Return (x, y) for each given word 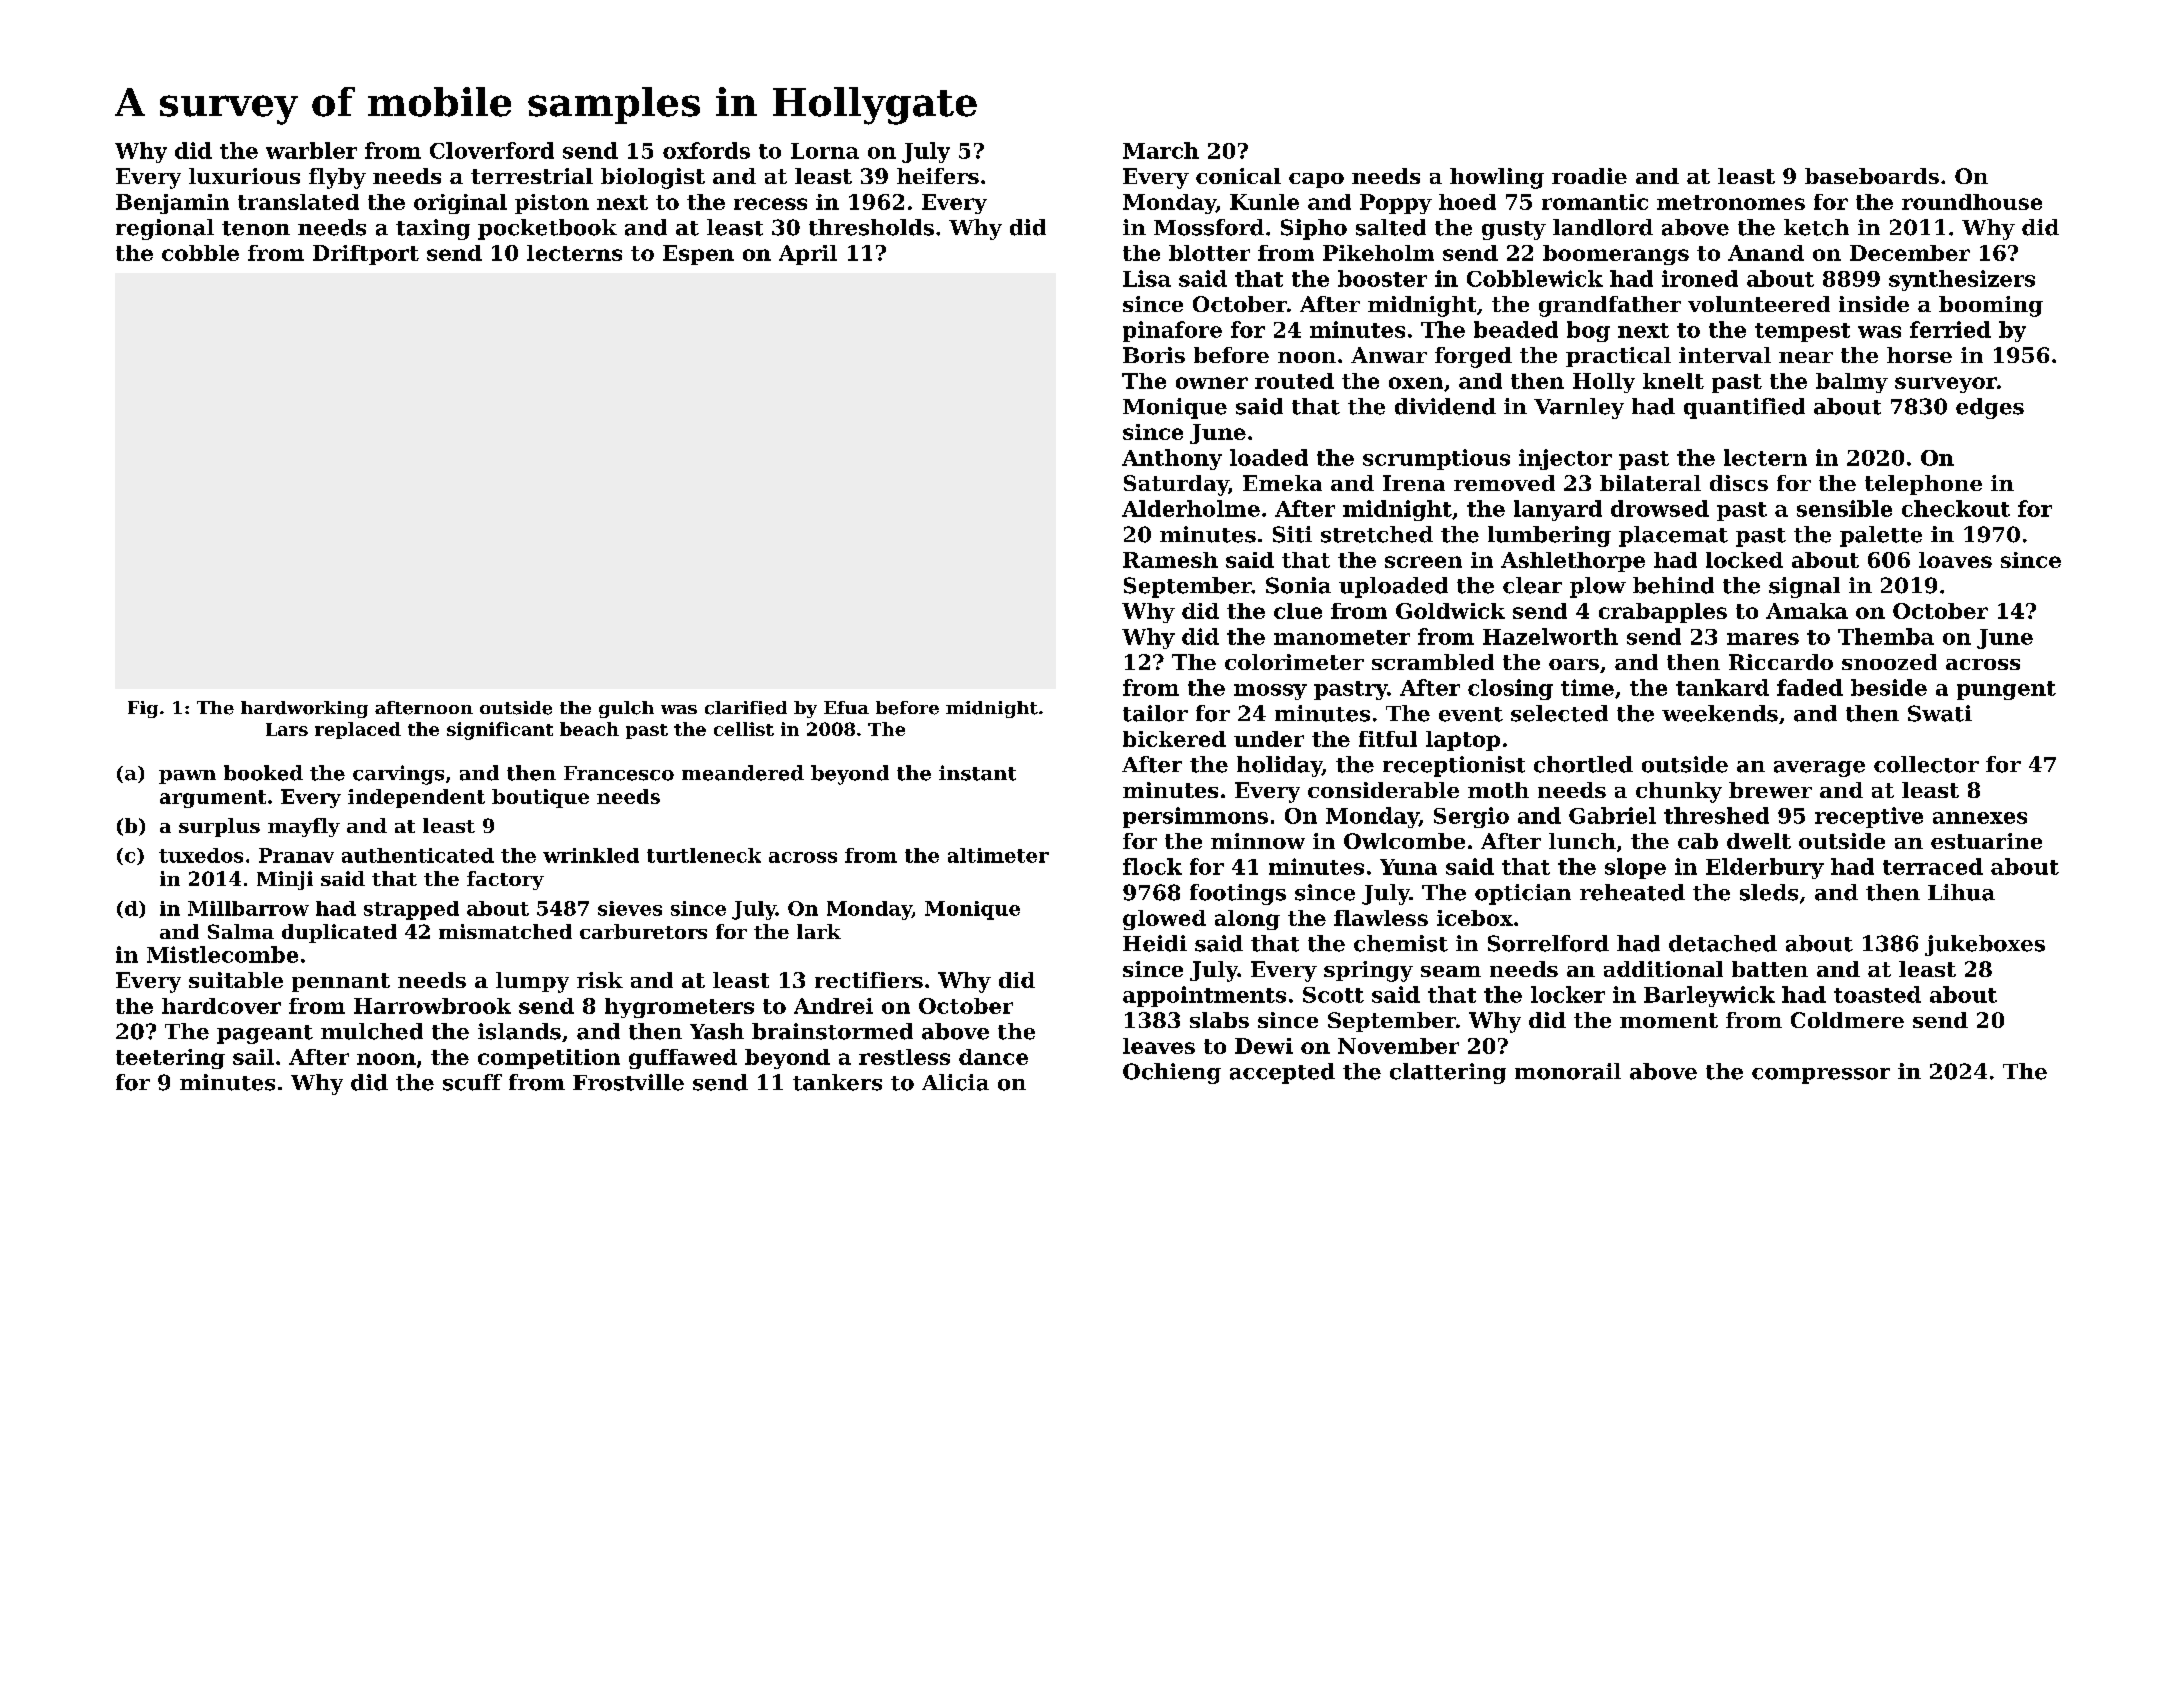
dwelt (1759, 841)
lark (819, 931)
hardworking (304, 709)
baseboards (1872, 176)
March (1161, 150)
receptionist (1454, 766)
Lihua (1961, 892)
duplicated (339, 933)
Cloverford (492, 150)
